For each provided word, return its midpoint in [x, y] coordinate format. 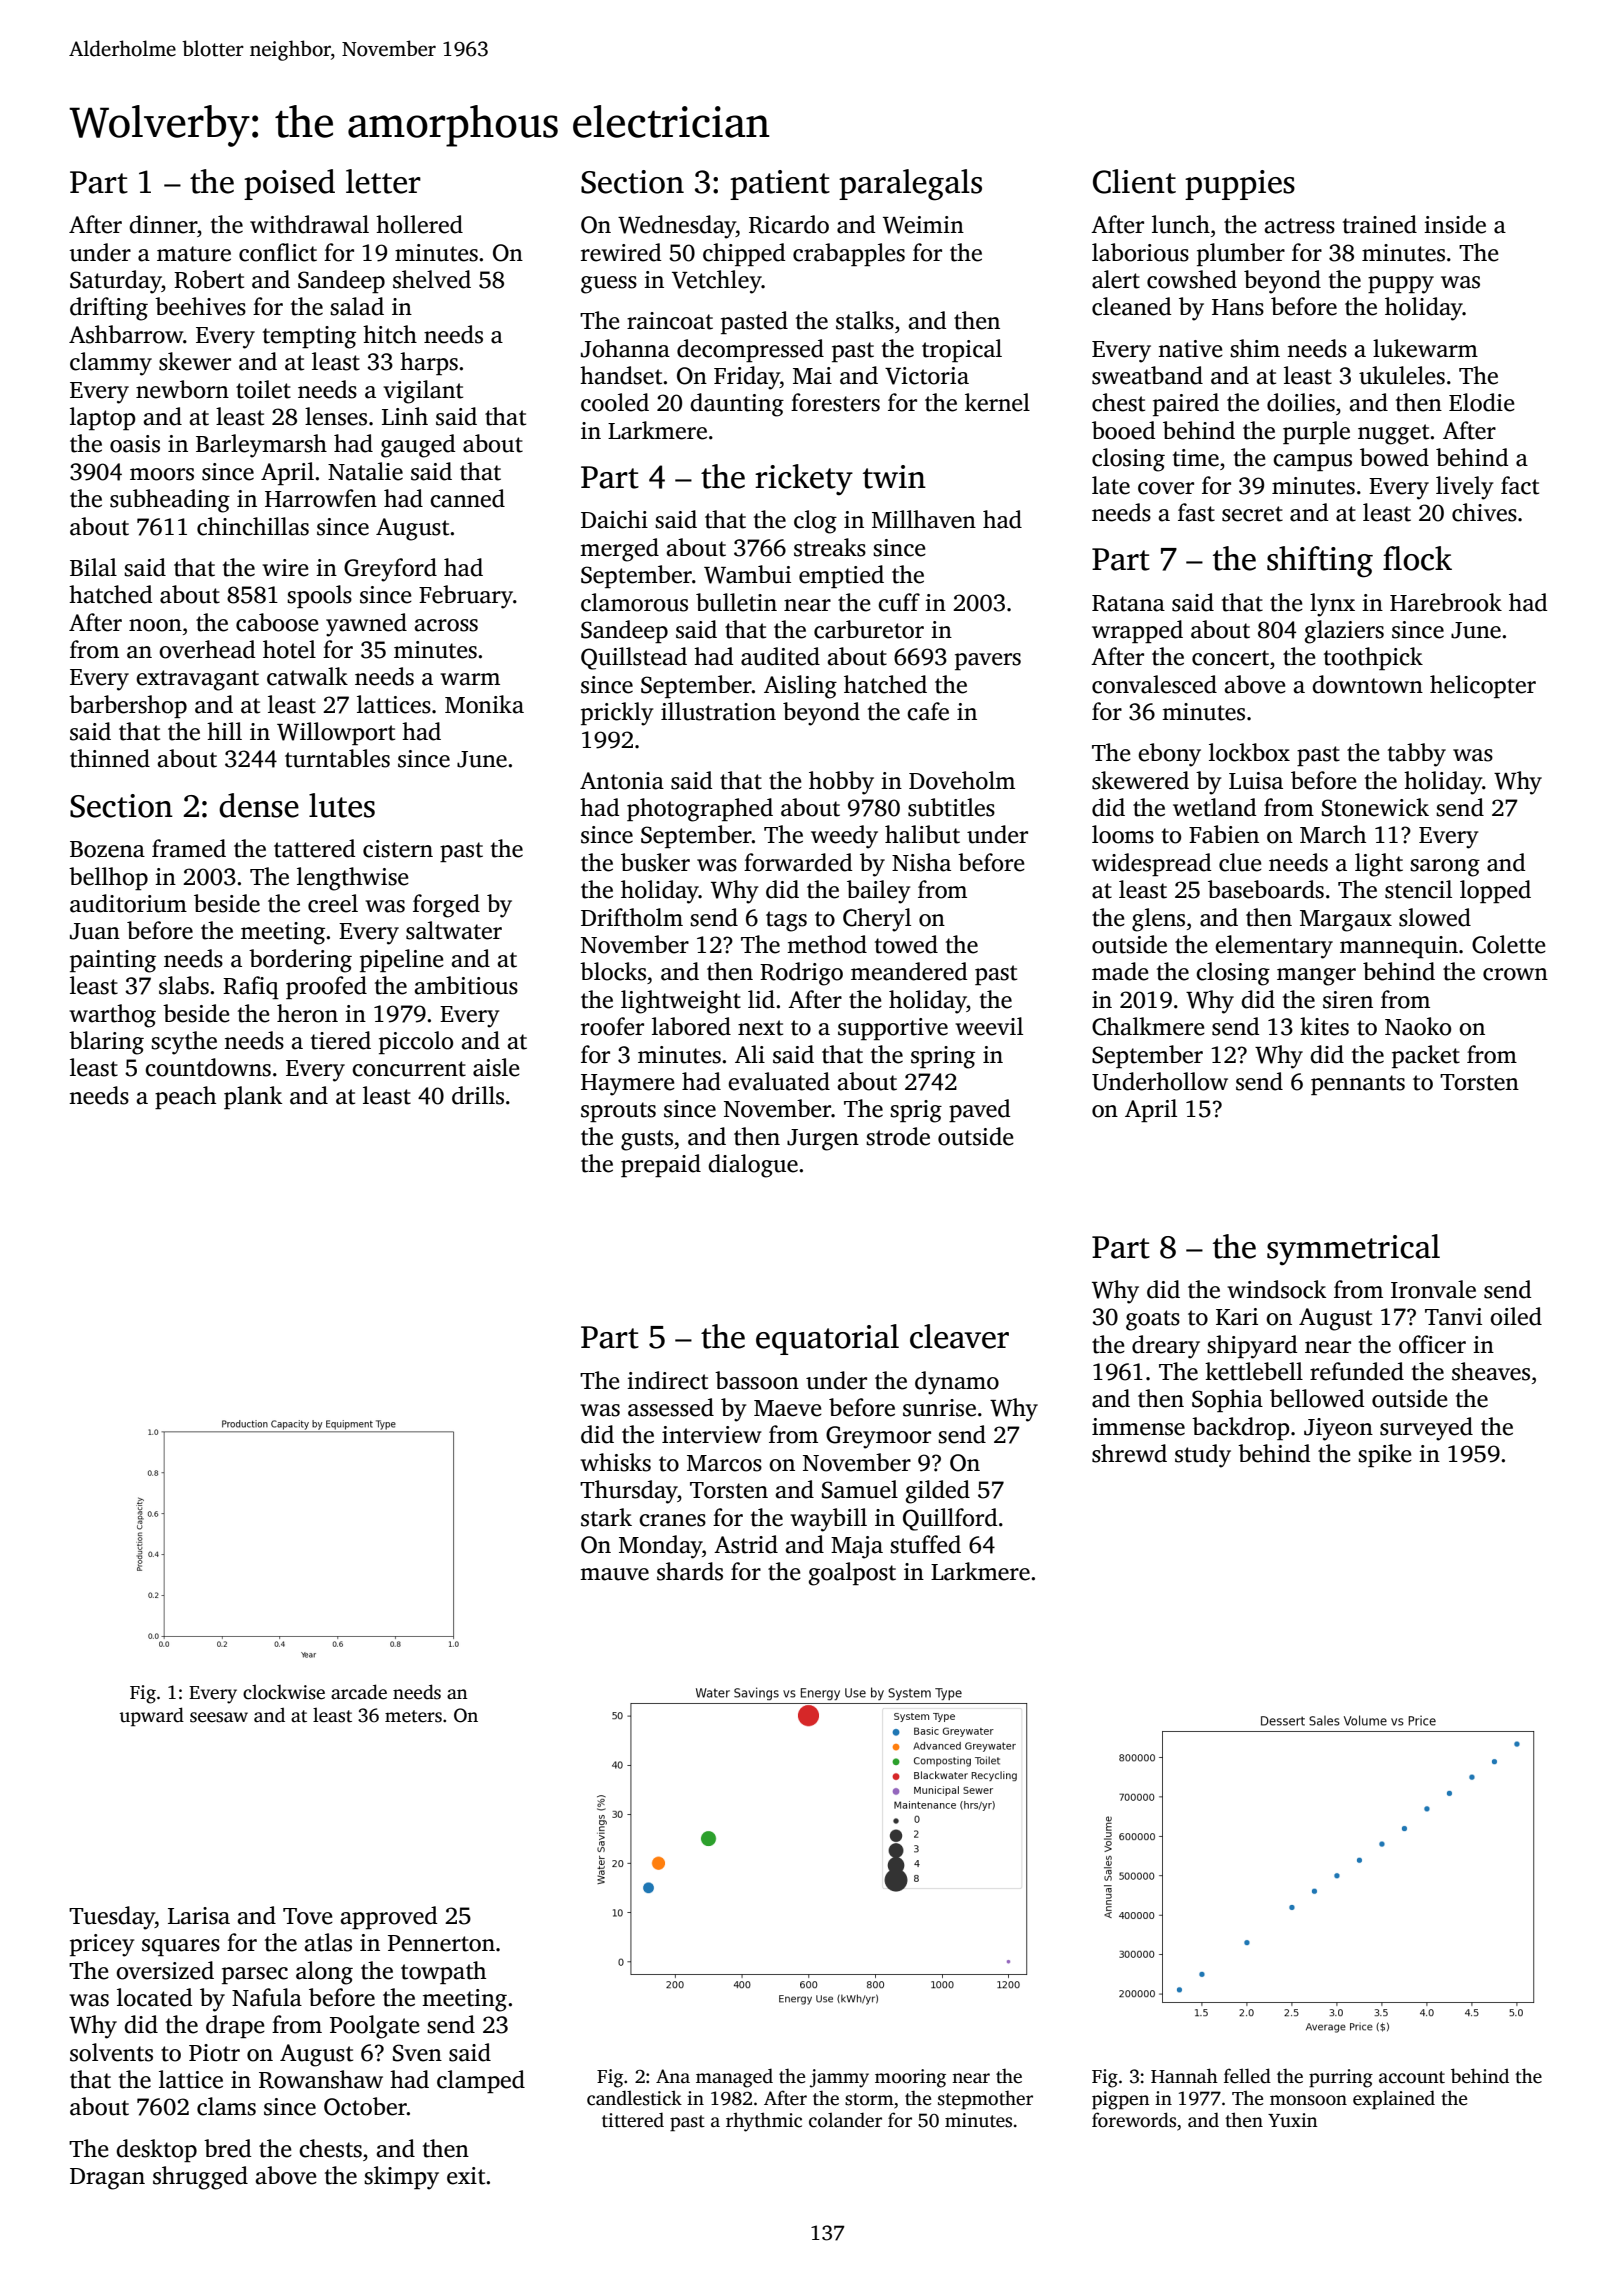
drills [478, 1095]
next [760, 1028]
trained [1380, 224]
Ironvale [1433, 1289]
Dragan [107, 2179]
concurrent [409, 1069]
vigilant [423, 392]
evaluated [779, 1081]
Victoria [927, 376]
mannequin [1399, 947]
